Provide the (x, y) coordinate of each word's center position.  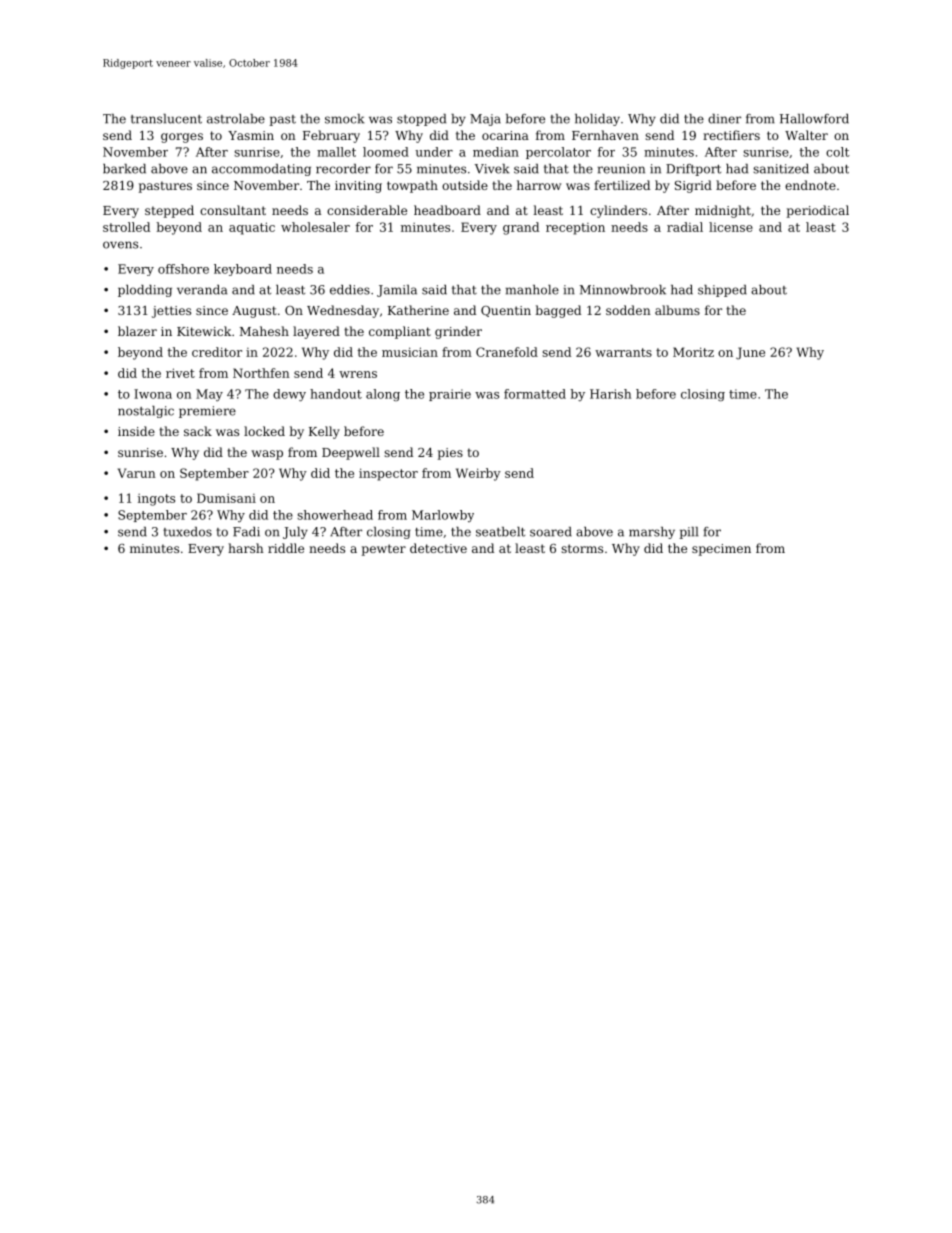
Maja (485, 120)
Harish (610, 394)
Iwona (153, 394)
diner (724, 119)
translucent (166, 119)
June (750, 353)
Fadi (246, 532)
